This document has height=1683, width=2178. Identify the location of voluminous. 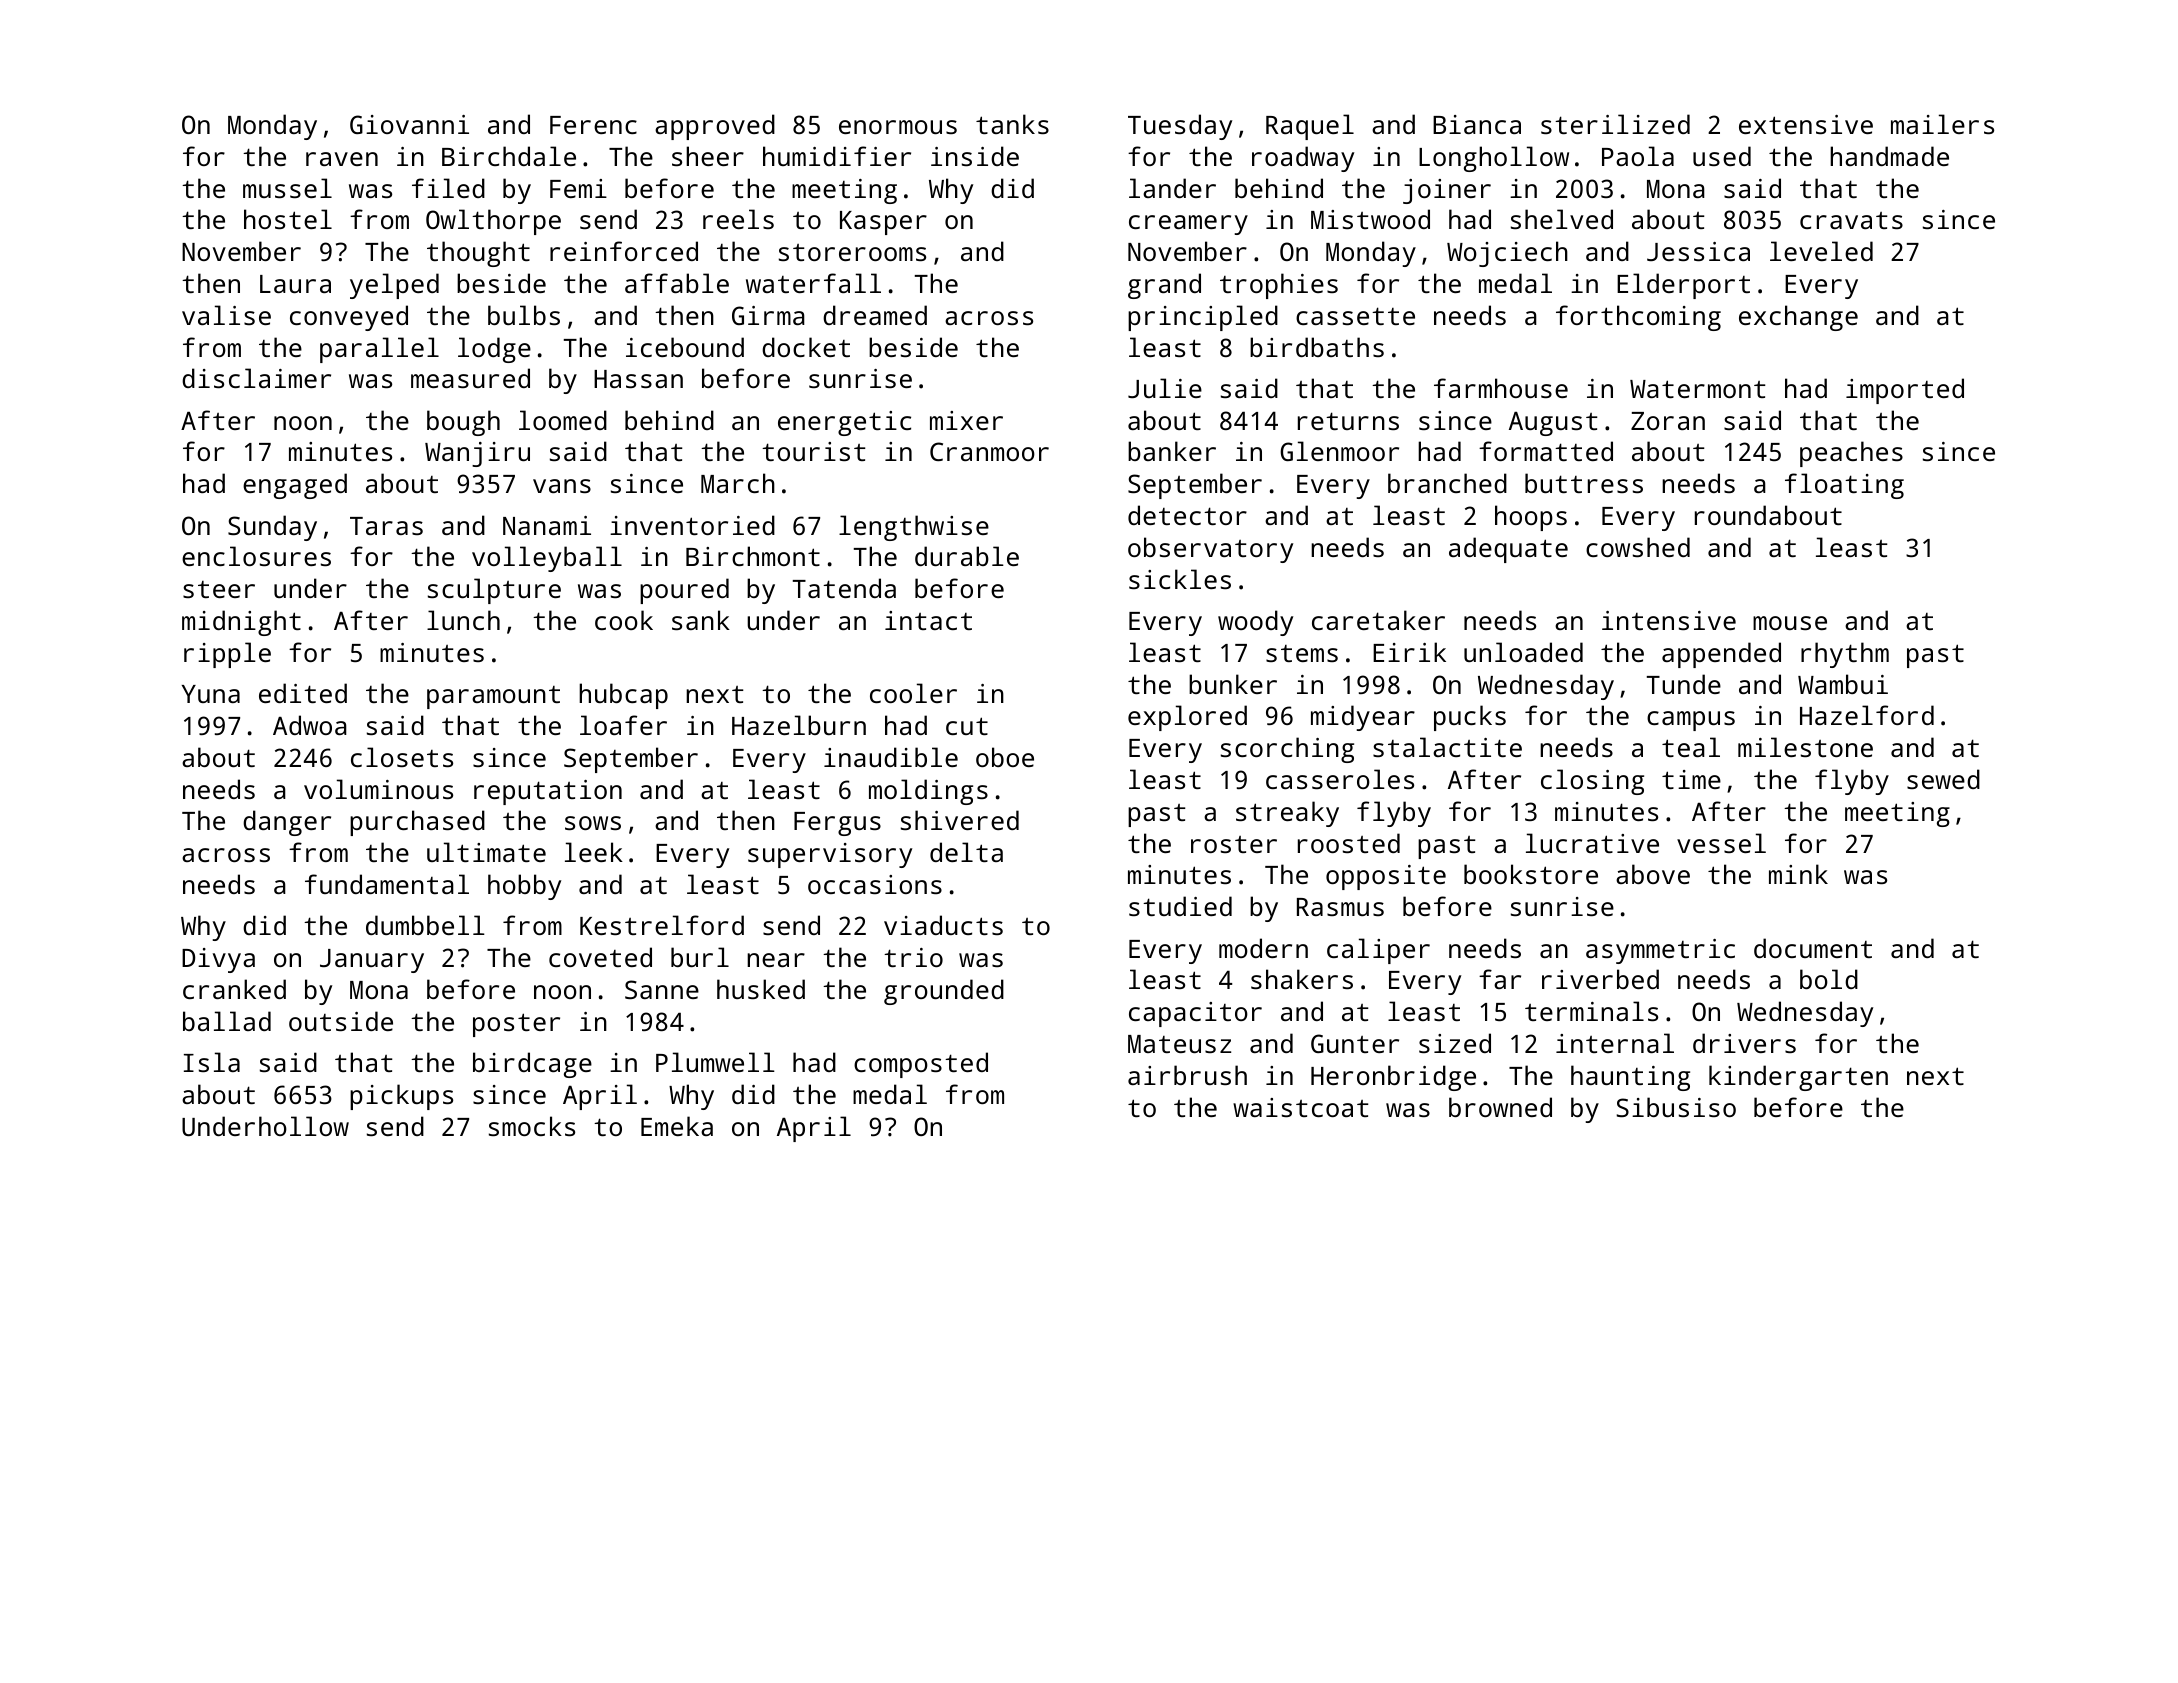
(378, 789).
